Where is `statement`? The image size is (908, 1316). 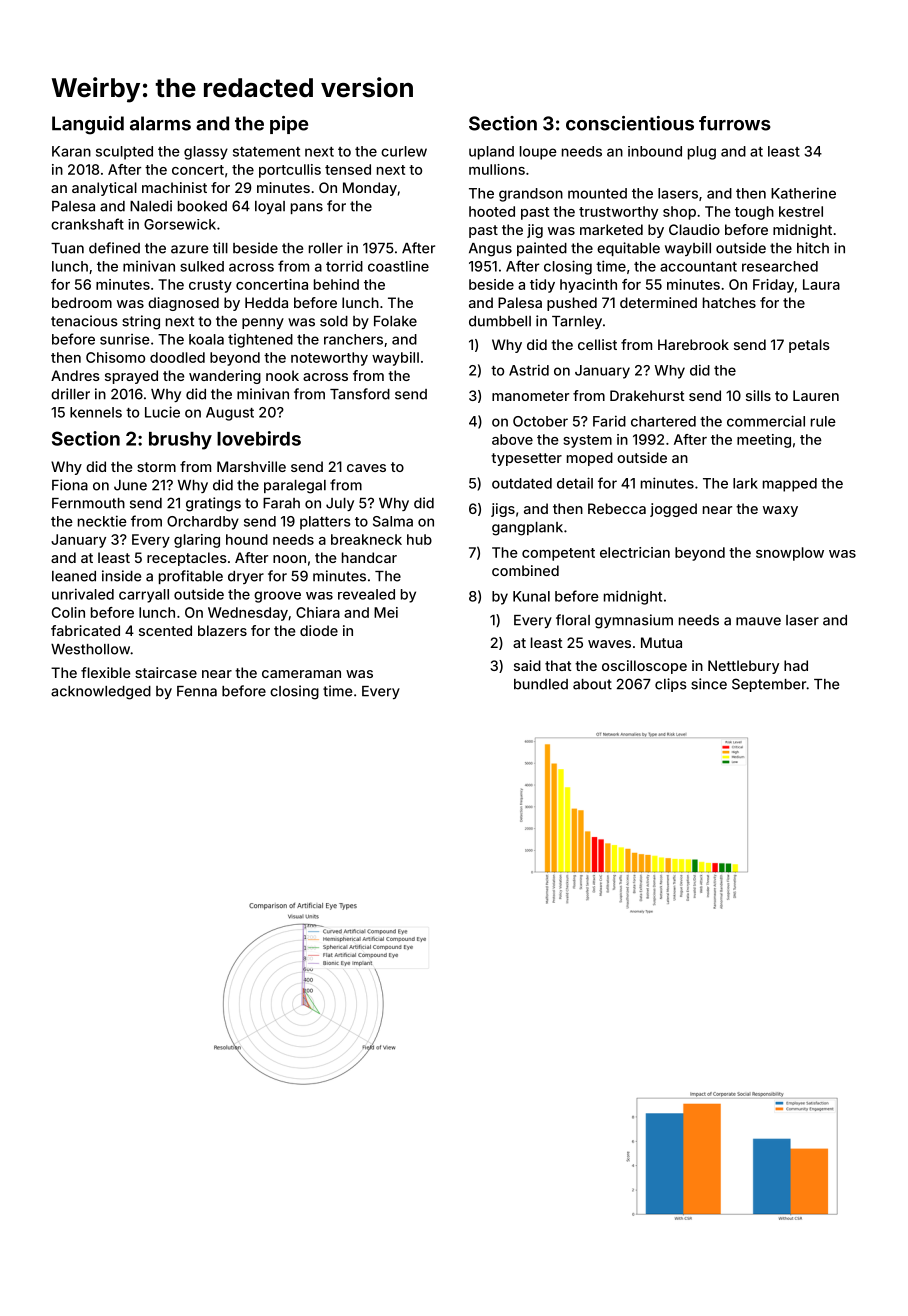 statement is located at coordinates (266, 152).
